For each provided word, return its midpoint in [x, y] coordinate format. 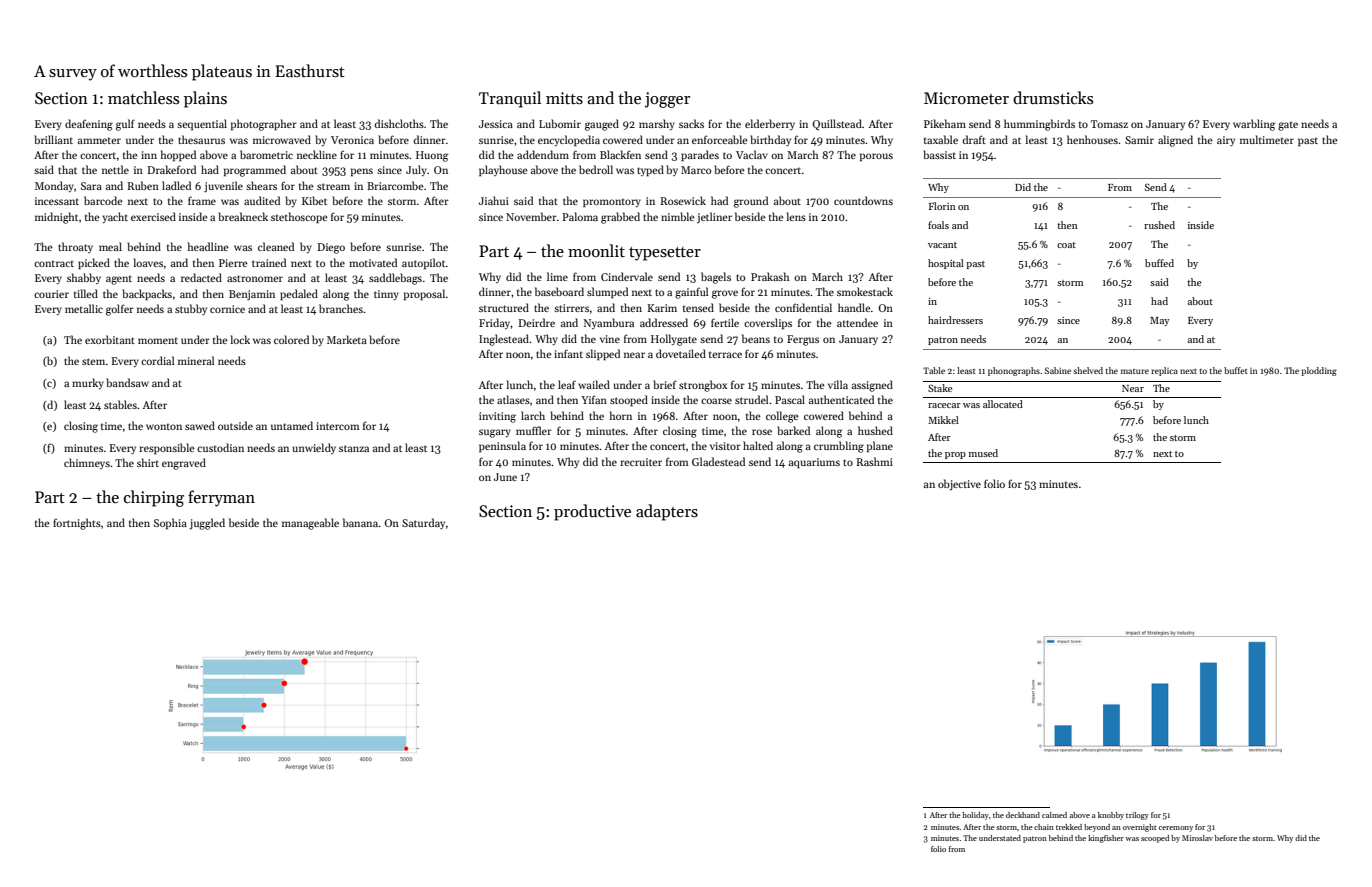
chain [1044, 827]
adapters [667, 512]
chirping [154, 498]
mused [983, 453]
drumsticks [1053, 97]
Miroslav [1197, 838]
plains [205, 99]
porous [876, 157]
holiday [975, 816]
